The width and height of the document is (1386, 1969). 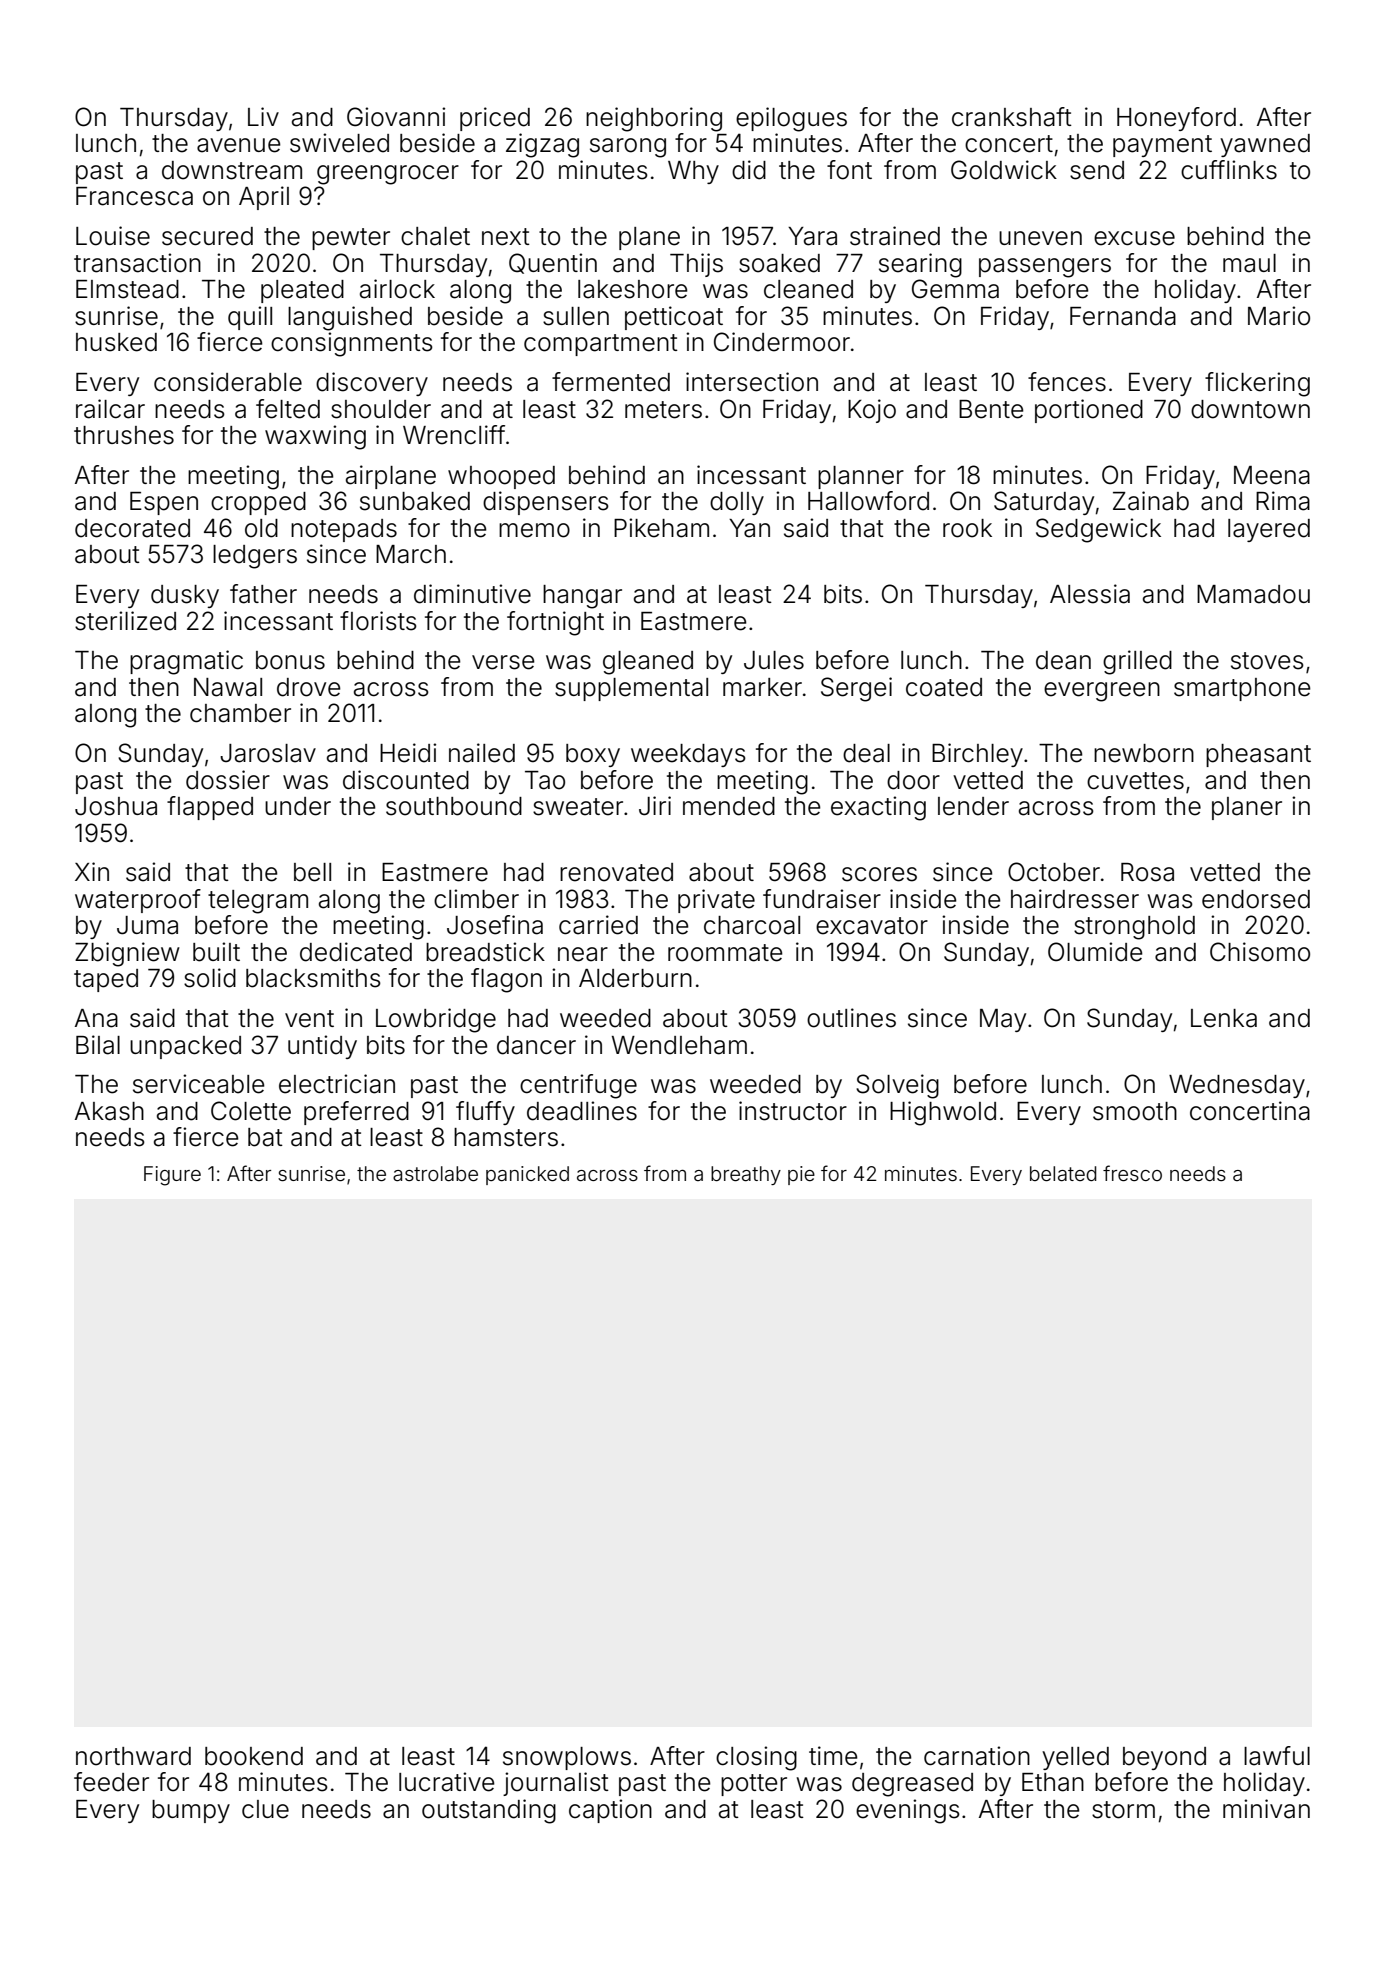 I want to click on Chisomo, so click(x=1260, y=952).
